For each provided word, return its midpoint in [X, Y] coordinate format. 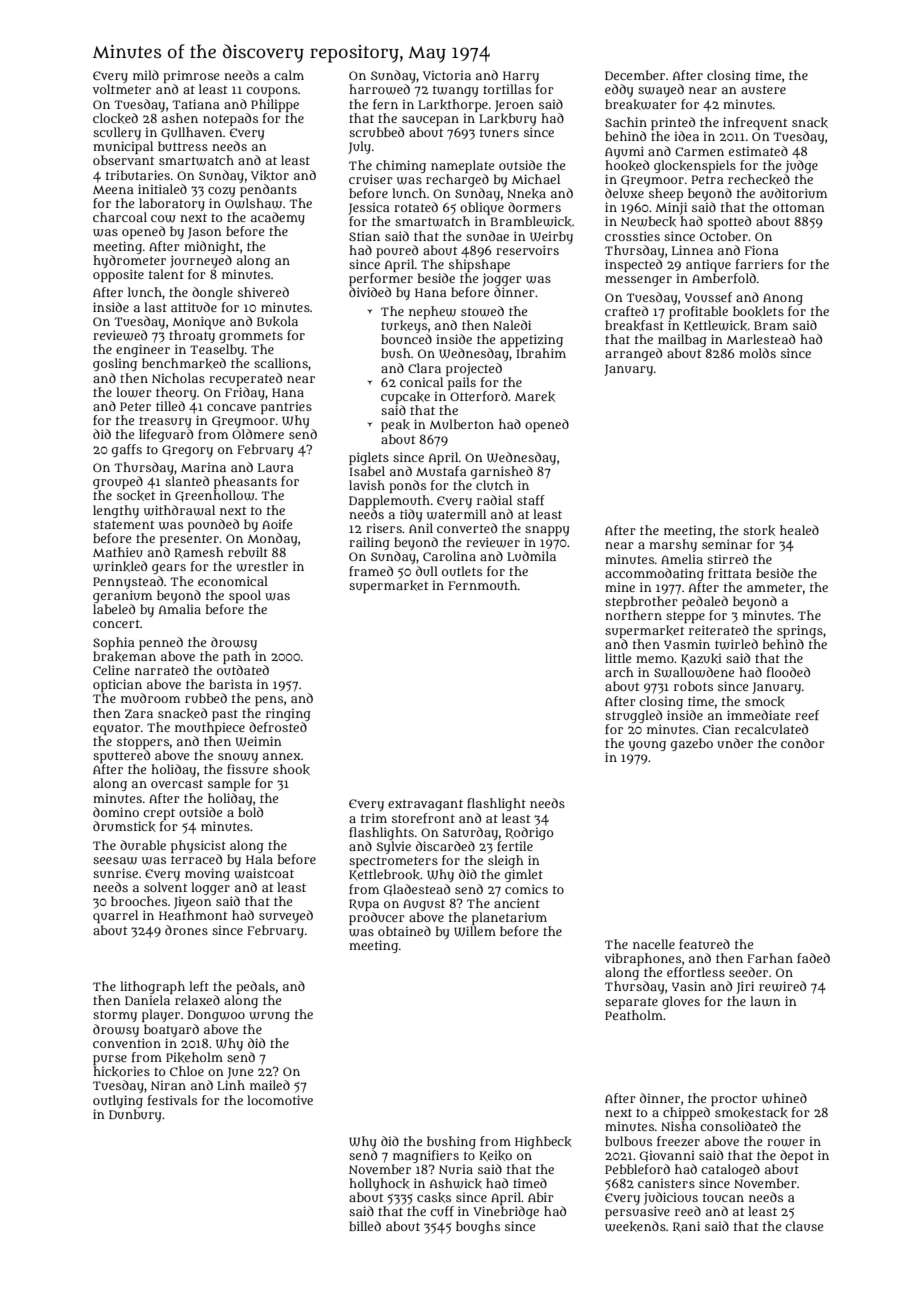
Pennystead [128, 582]
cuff [442, 1211]
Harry [521, 77]
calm [289, 75]
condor [803, 743]
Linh [231, 1085]
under [735, 743]
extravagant [425, 805]
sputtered [121, 756]
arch [619, 672]
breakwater [641, 104]
